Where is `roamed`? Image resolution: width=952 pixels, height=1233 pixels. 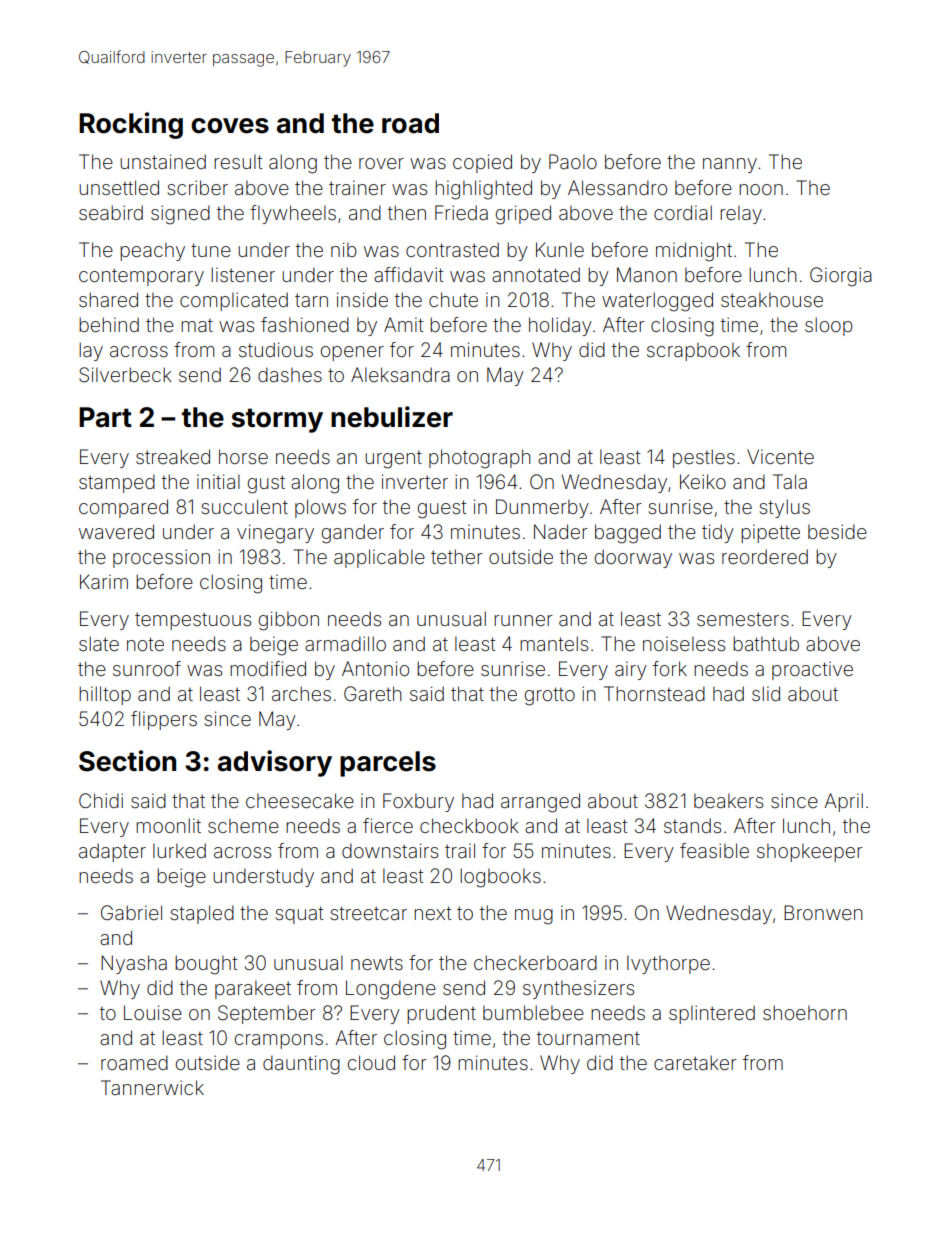 roamed is located at coordinates (134, 1062).
